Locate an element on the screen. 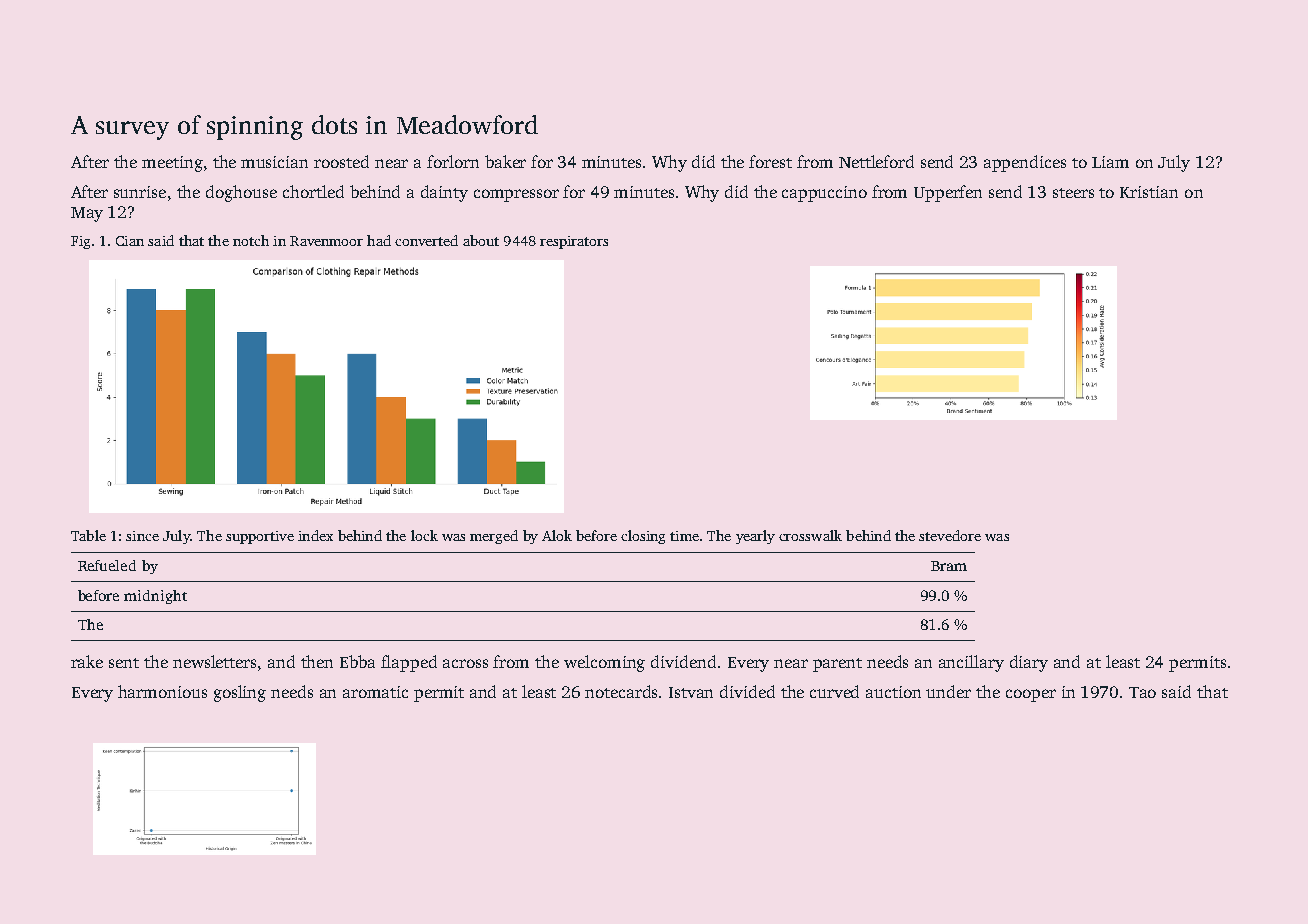 The height and width of the screenshot is (924, 1308). merged is located at coordinates (494, 537).
